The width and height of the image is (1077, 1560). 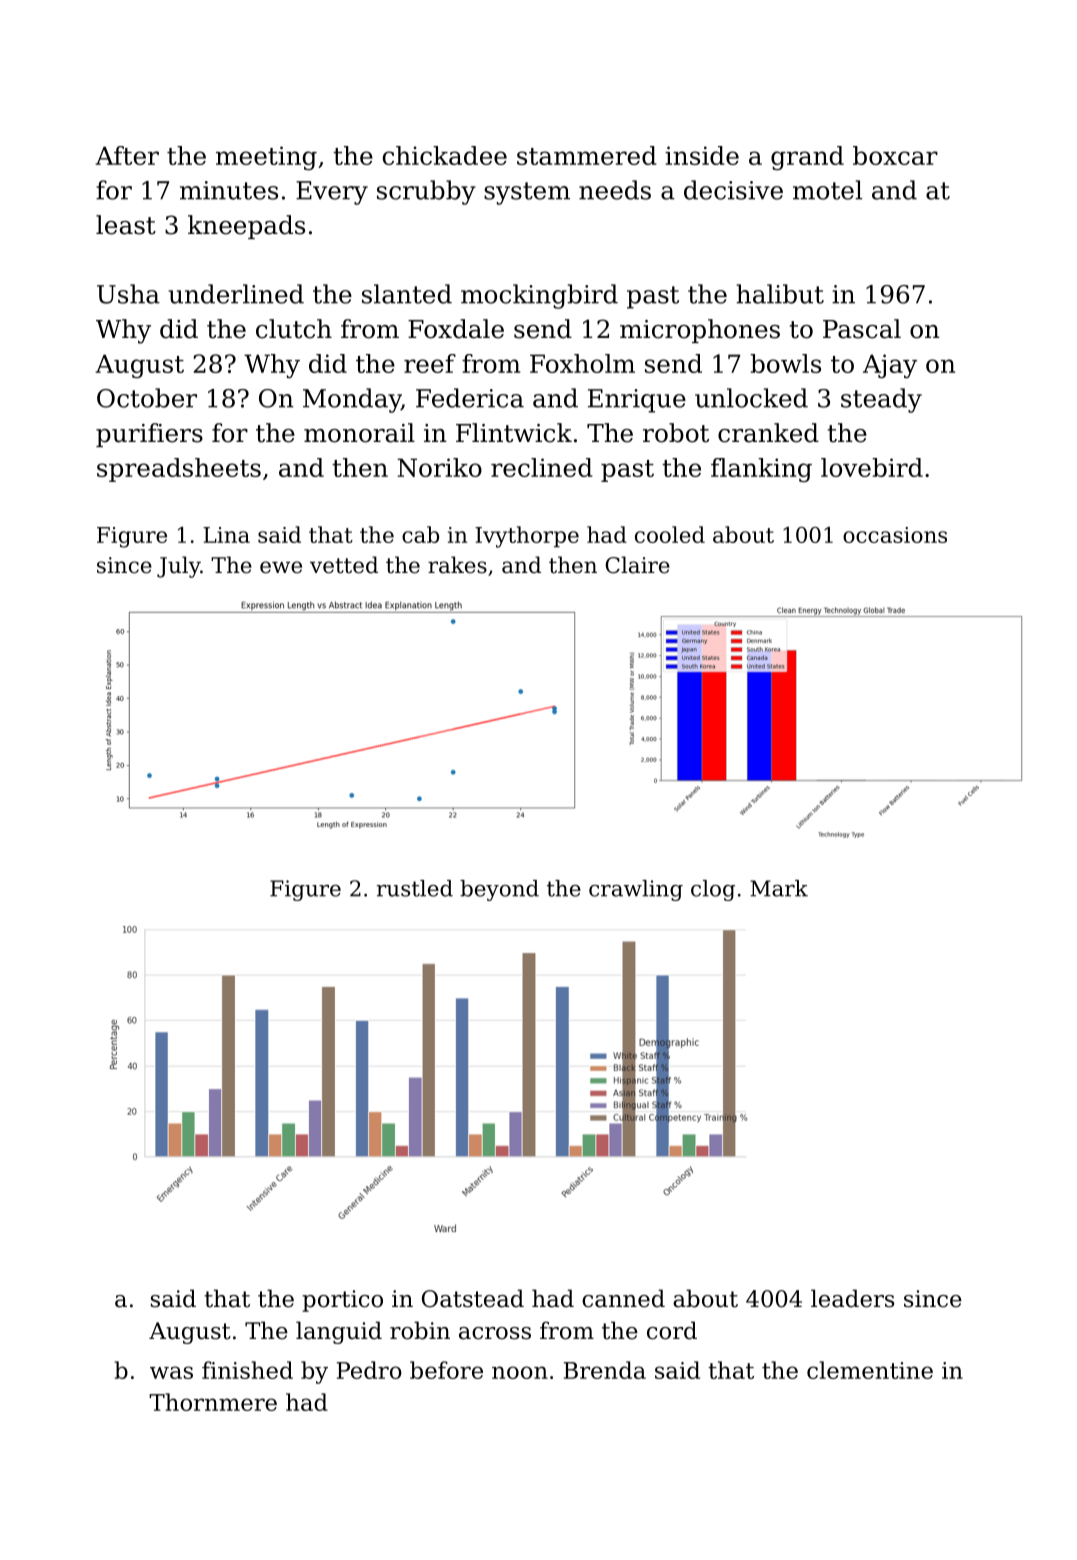 I want to click on was, so click(x=171, y=1372).
